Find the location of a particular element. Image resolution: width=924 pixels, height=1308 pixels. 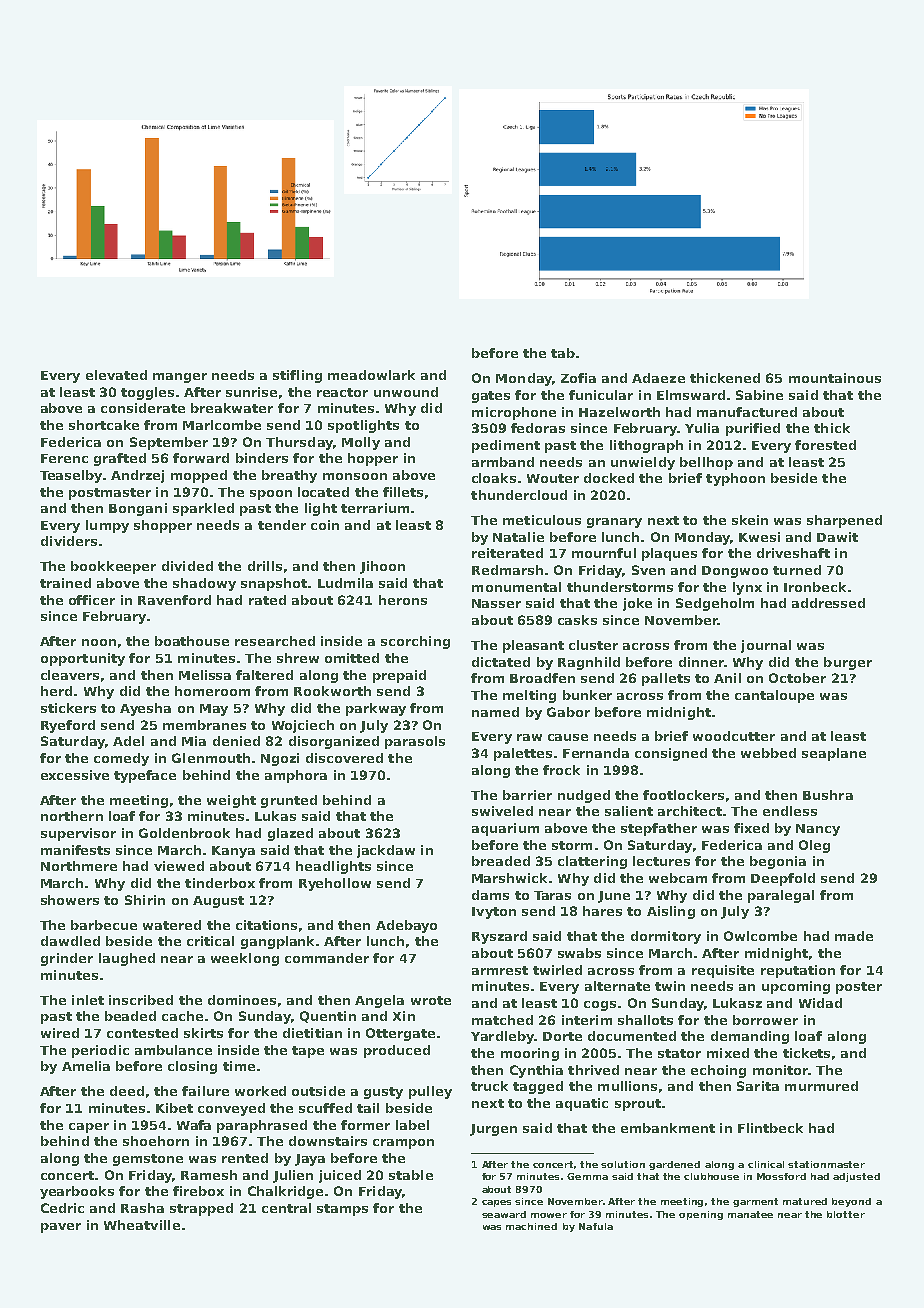

swabs is located at coordinates (579, 953).
